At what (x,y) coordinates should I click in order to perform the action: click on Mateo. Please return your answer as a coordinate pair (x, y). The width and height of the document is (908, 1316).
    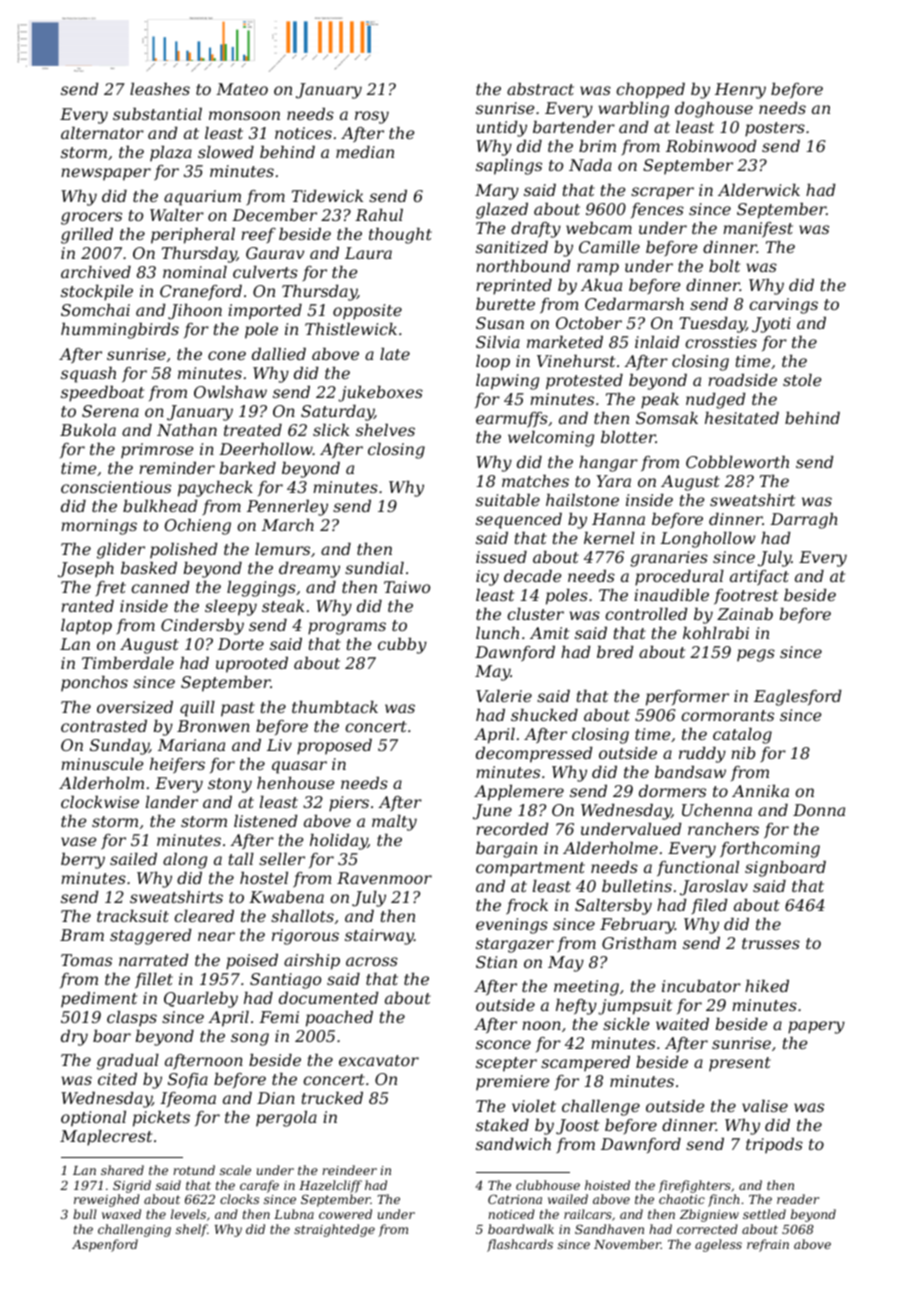
    Looking at the image, I should click on (242, 89).
